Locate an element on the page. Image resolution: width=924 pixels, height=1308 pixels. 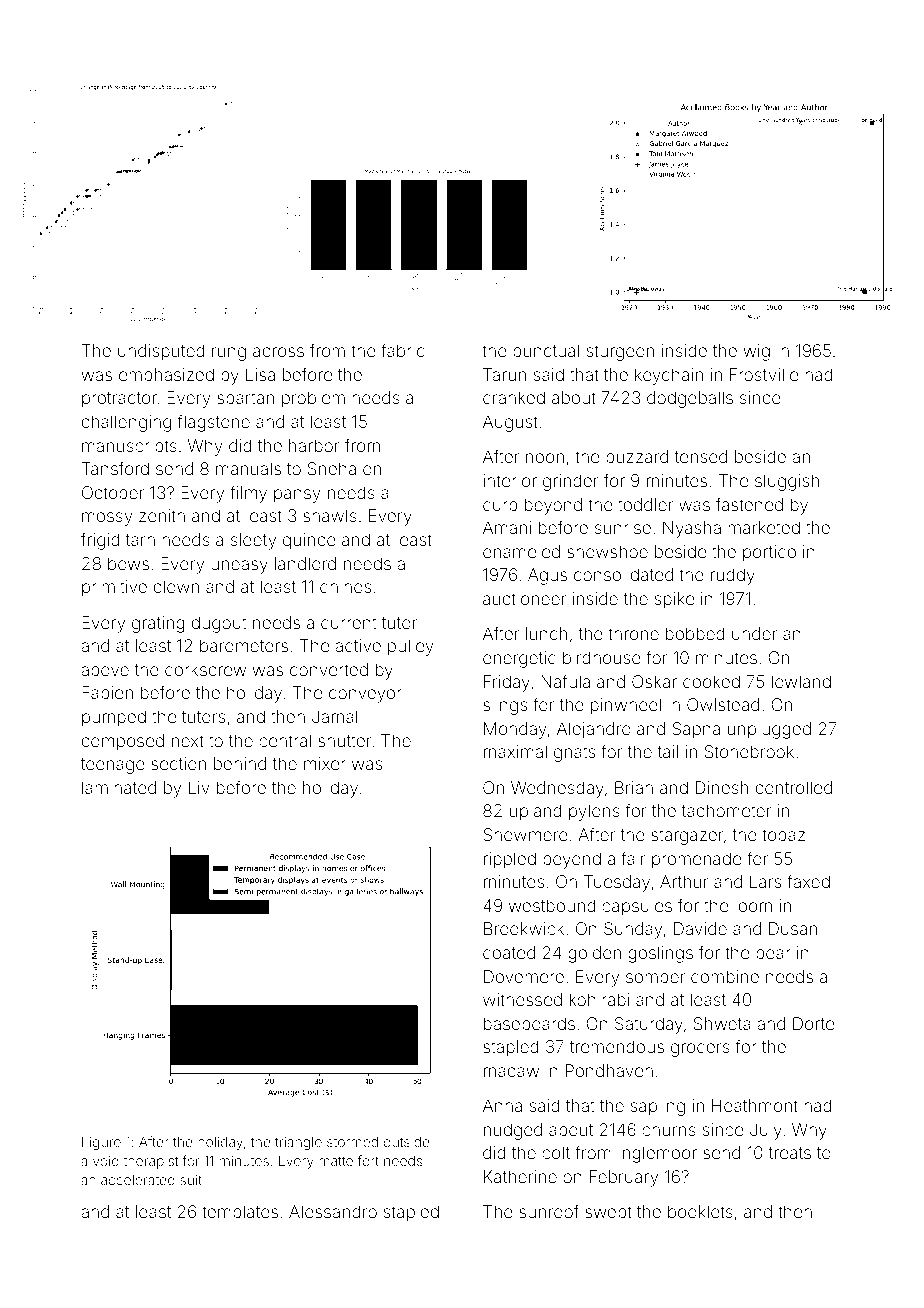
wig is located at coordinates (756, 352).
